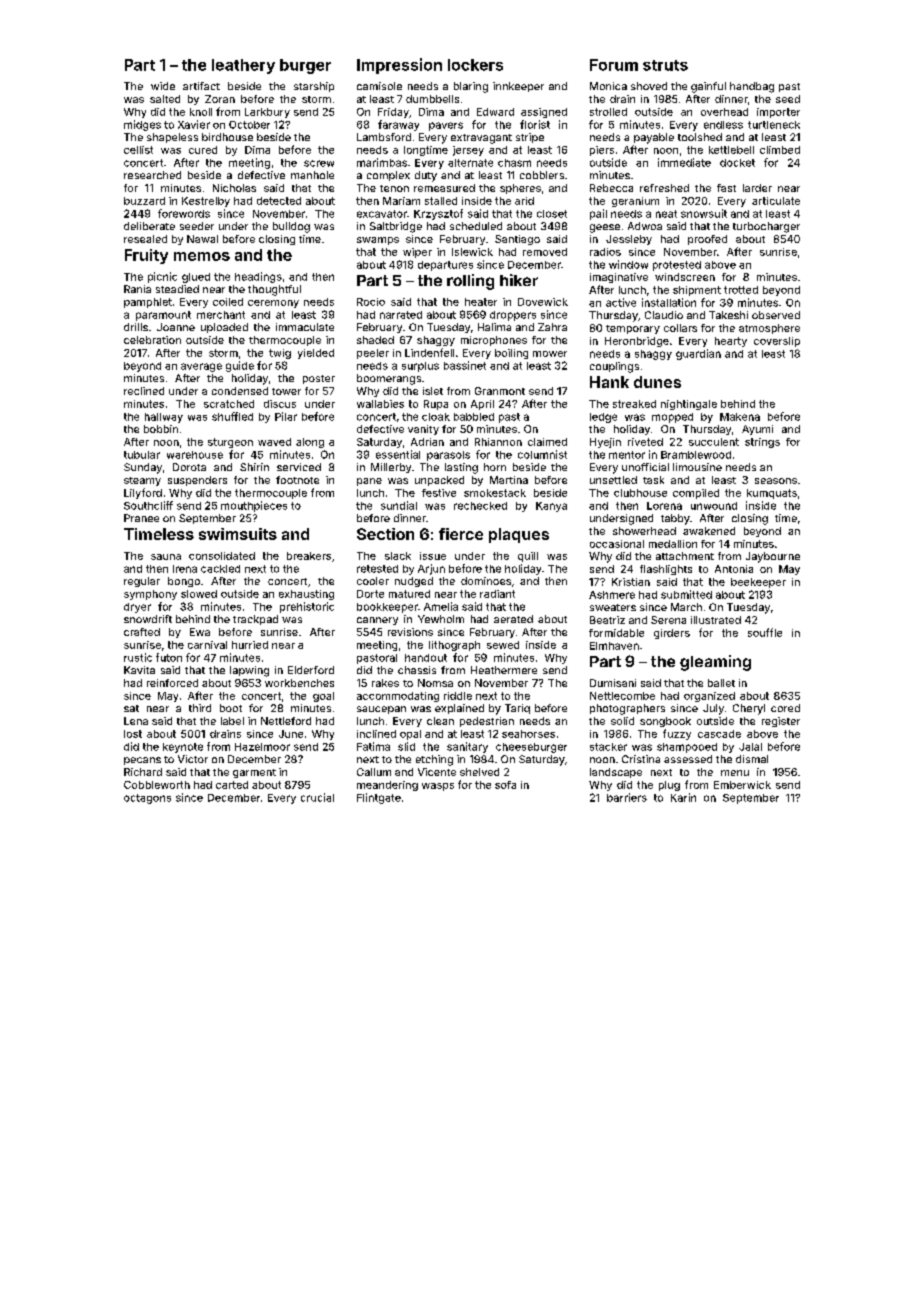 This screenshot has height=1308, width=924. I want to click on Flintgate, so click(379, 798).
